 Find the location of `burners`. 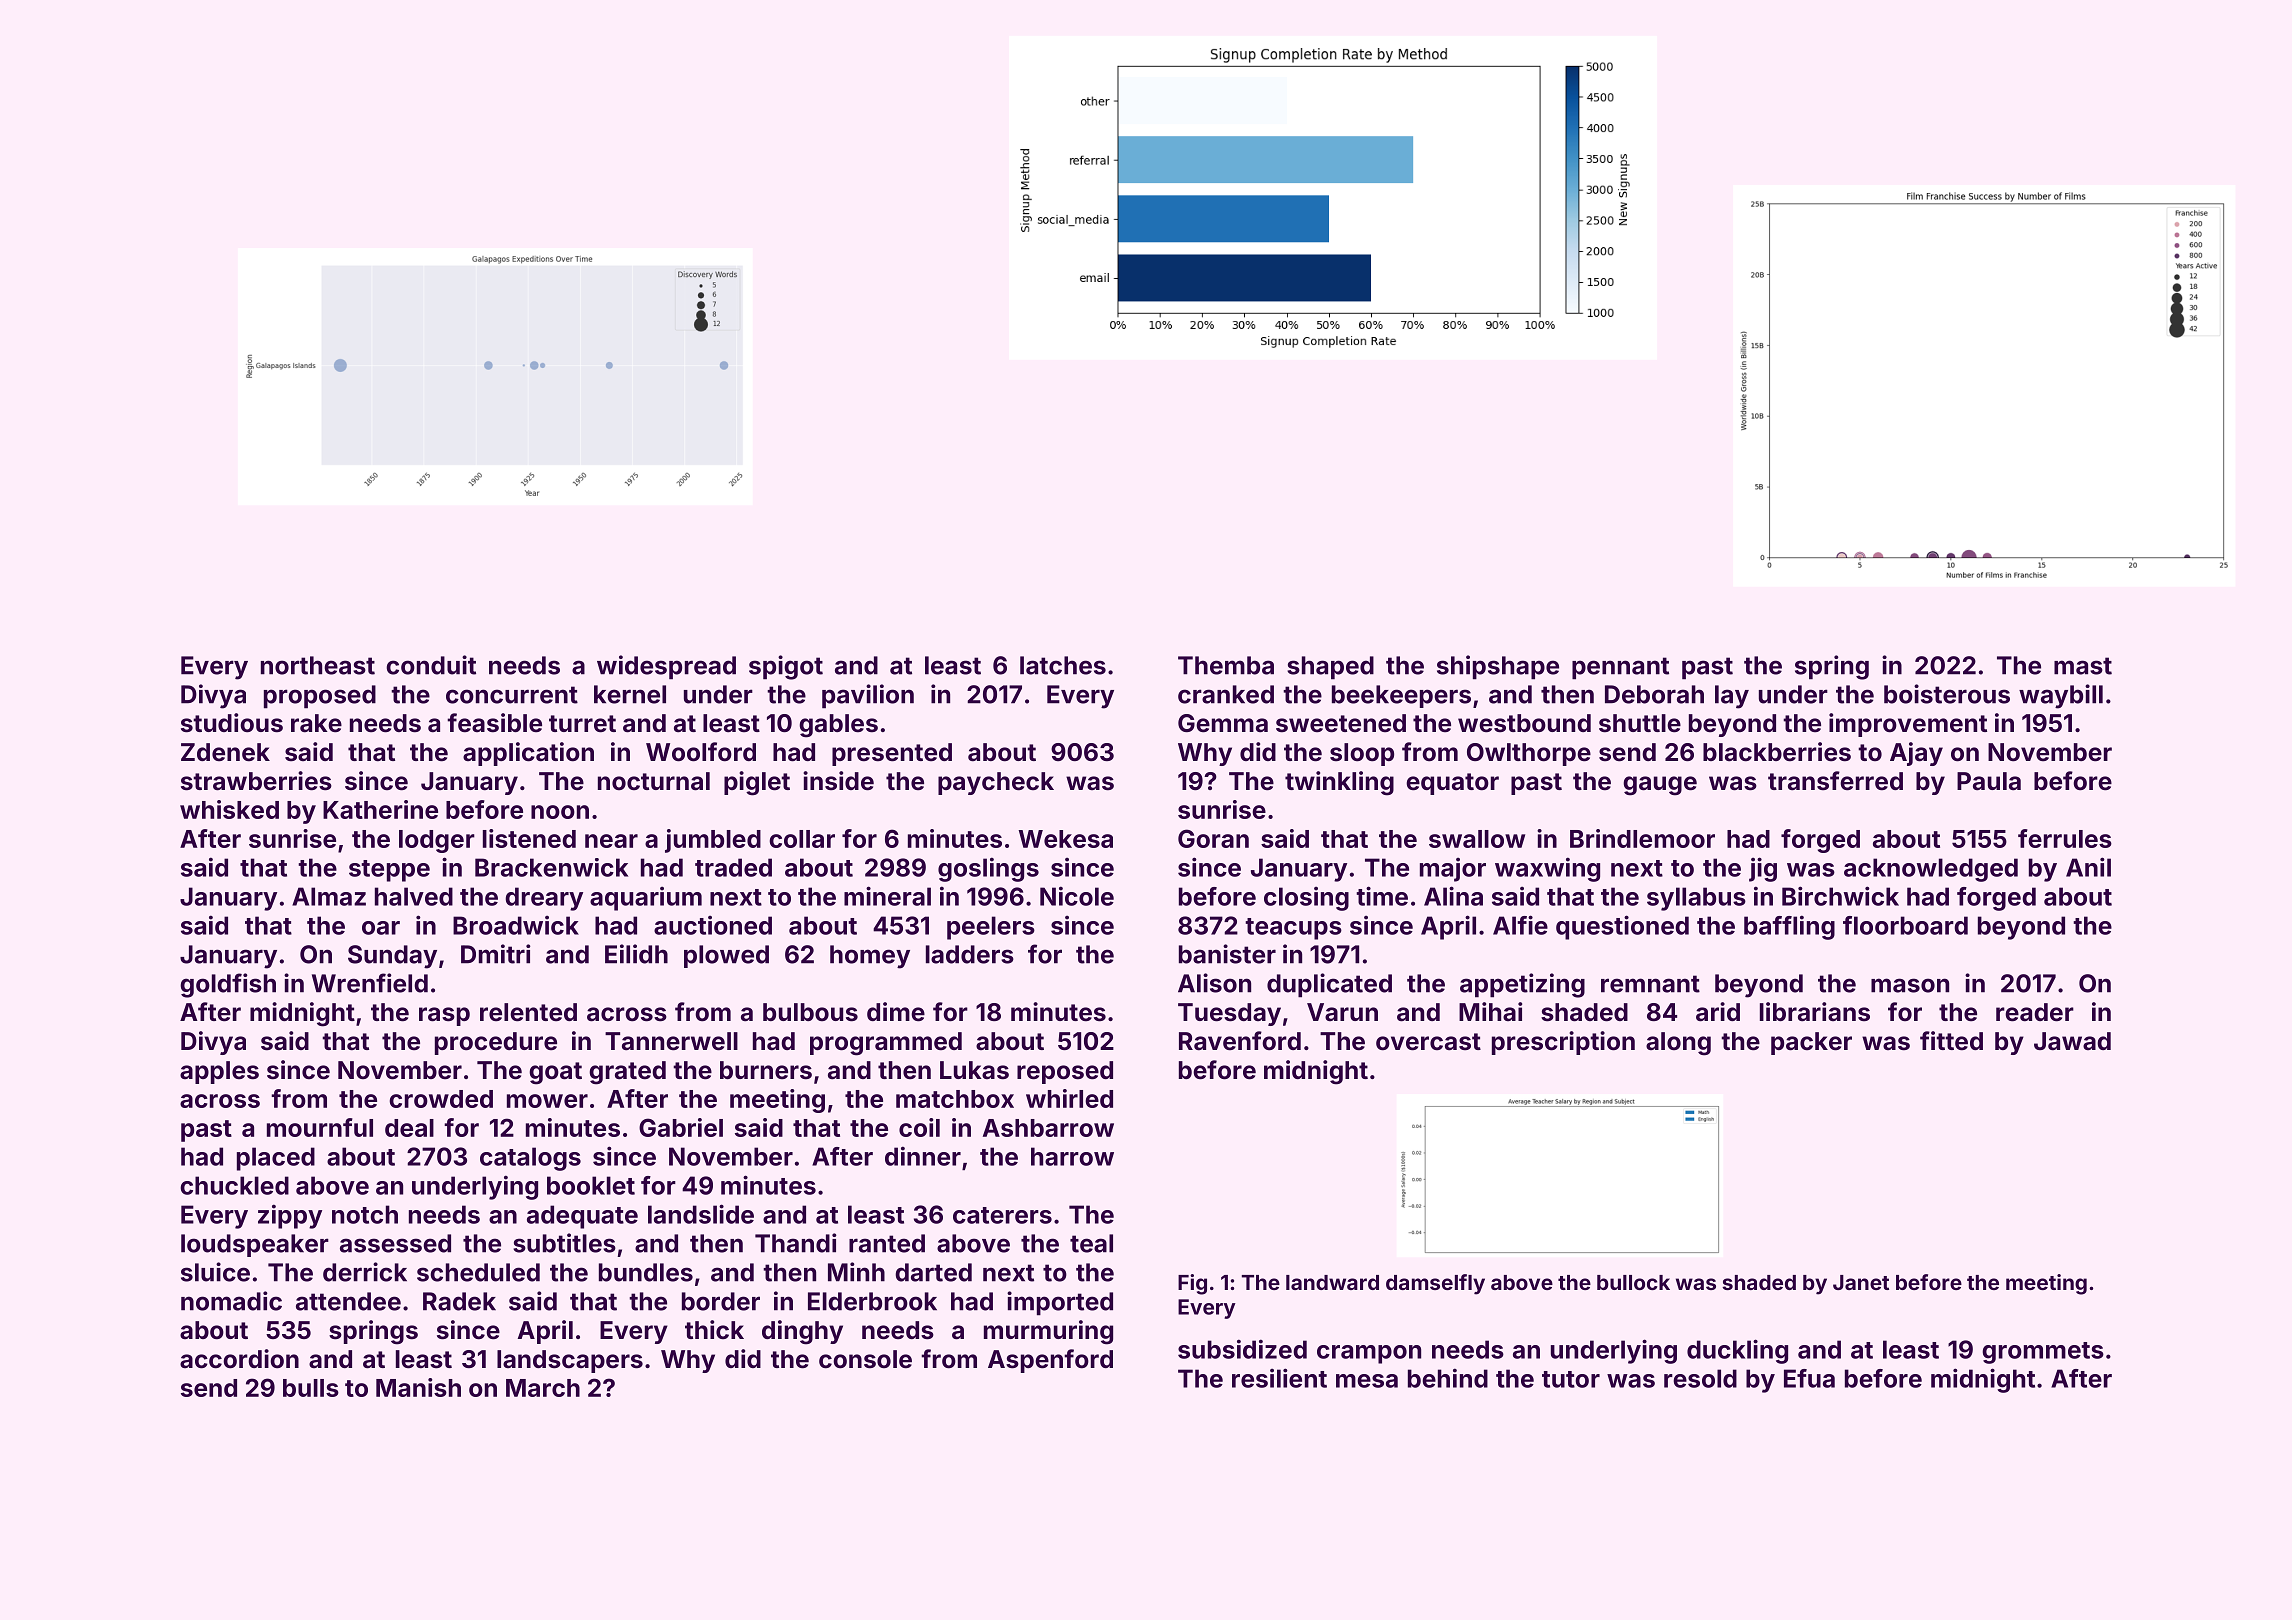

burners is located at coordinates (766, 1070).
